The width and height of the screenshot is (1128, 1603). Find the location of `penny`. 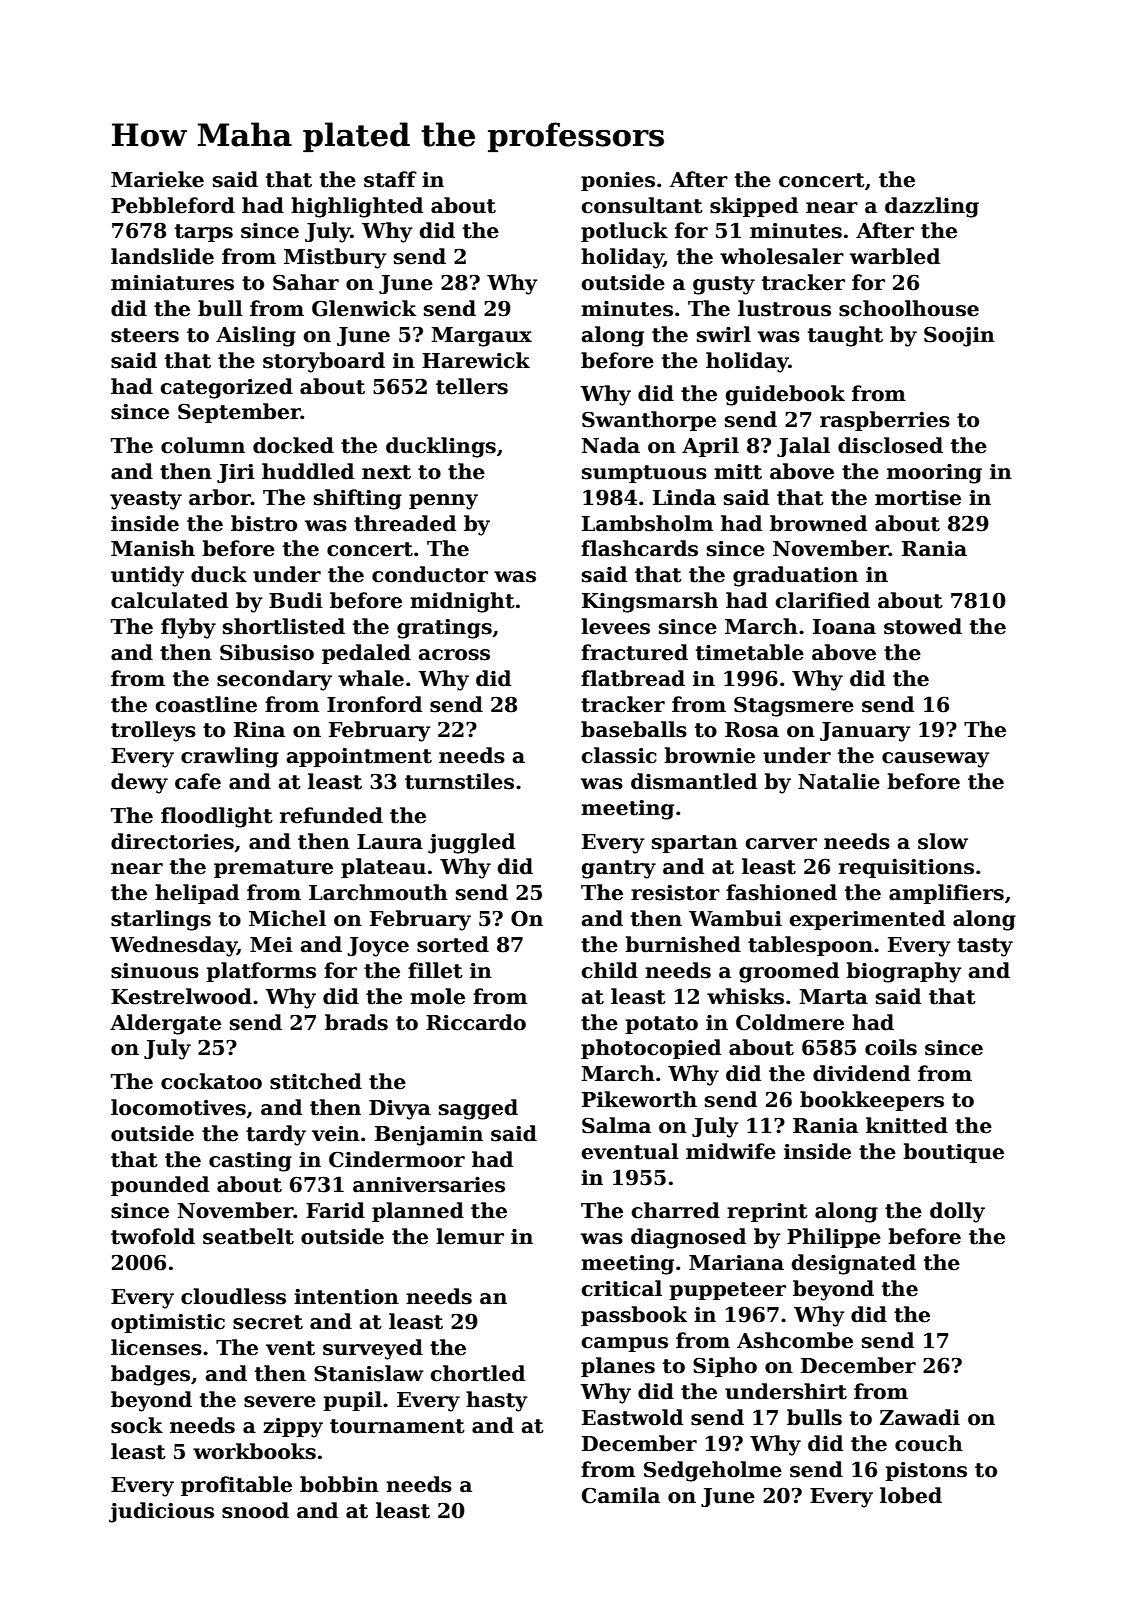

penny is located at coordinates (443, 502).
